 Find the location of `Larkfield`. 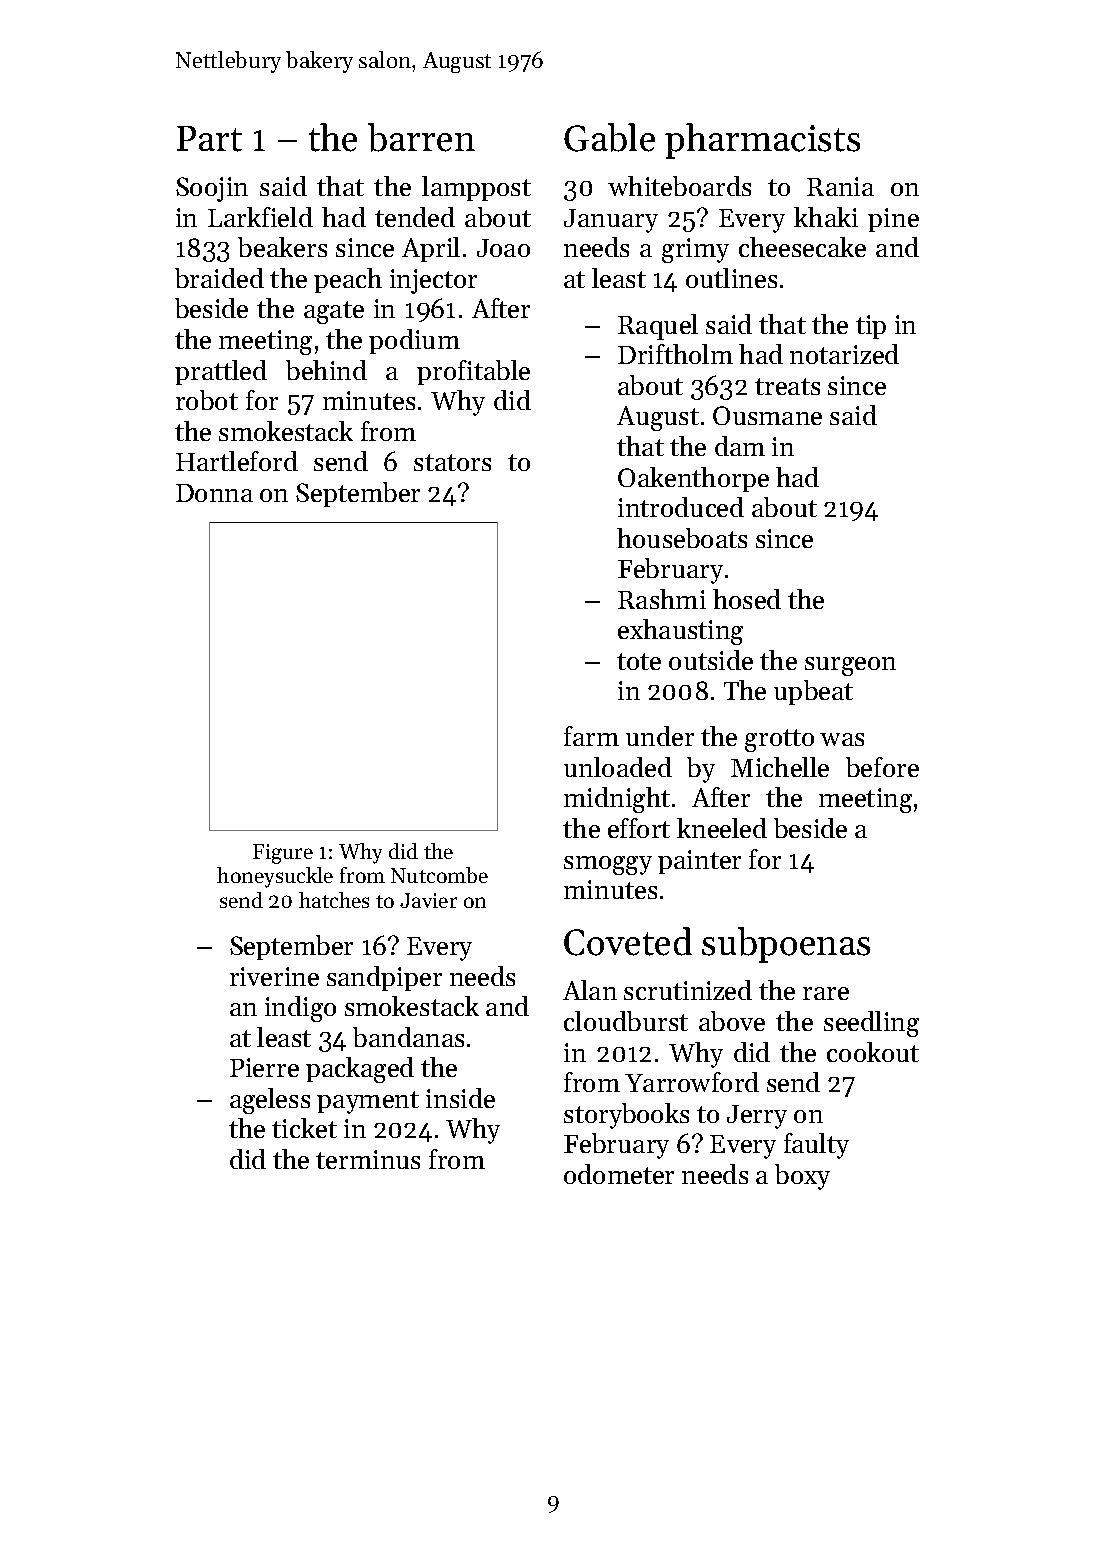

Larkfield is located at coordinates (260, 217).
